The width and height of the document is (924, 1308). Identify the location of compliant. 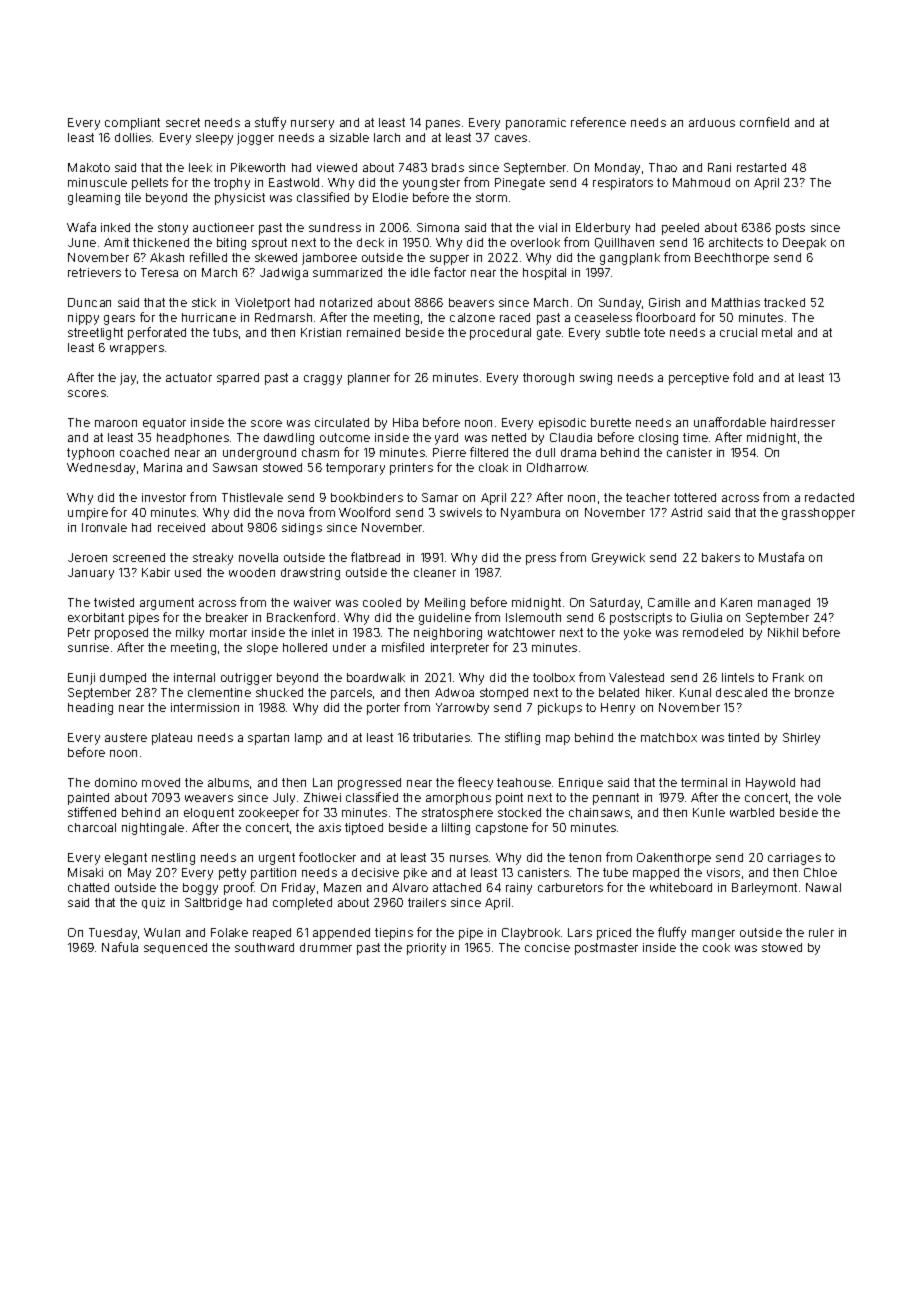
(132, 124).
